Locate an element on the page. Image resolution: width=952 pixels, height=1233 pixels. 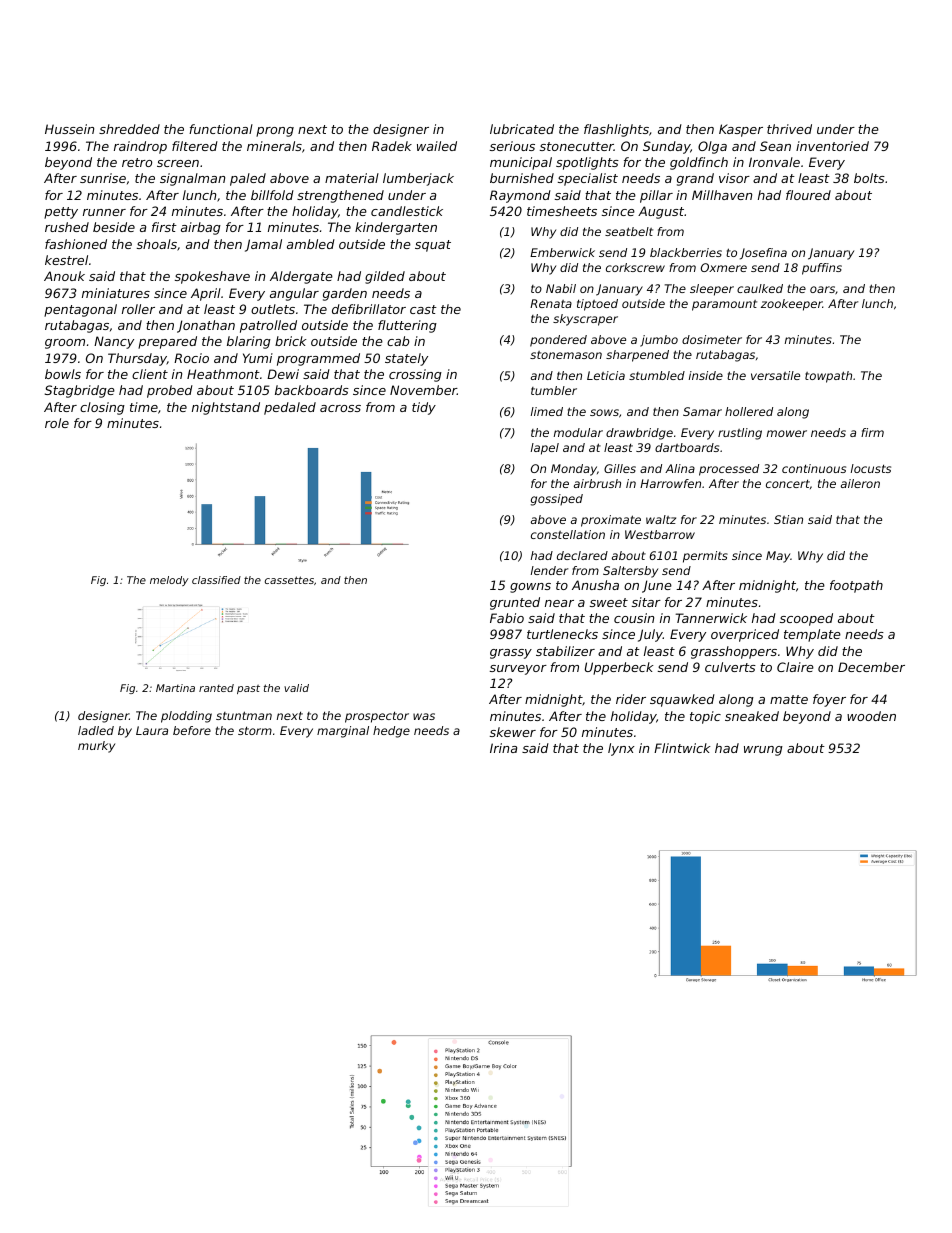
Kasper is located at coordinates (741, 130).
